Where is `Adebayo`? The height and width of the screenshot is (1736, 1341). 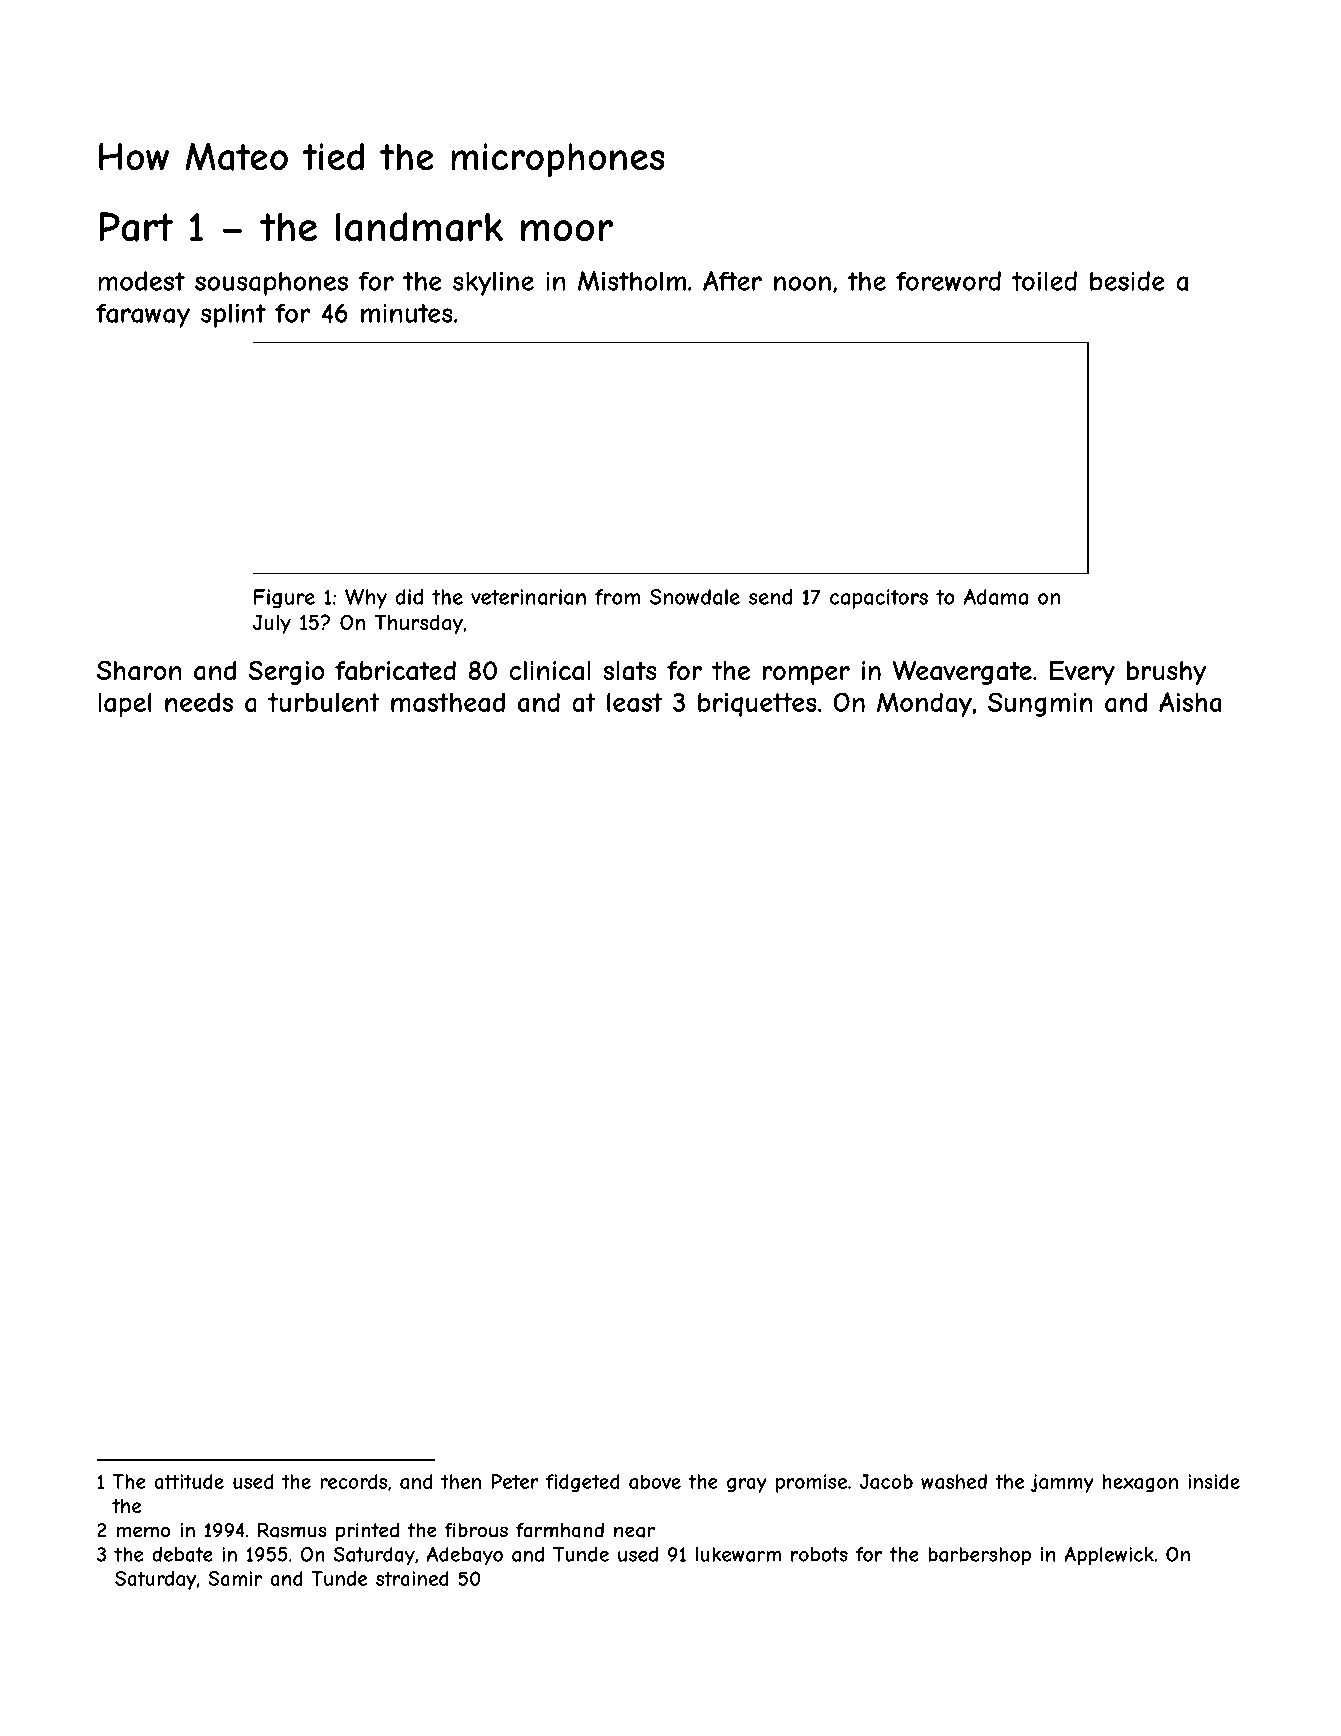 Adebayo is located at coordinates (465, 1556).
